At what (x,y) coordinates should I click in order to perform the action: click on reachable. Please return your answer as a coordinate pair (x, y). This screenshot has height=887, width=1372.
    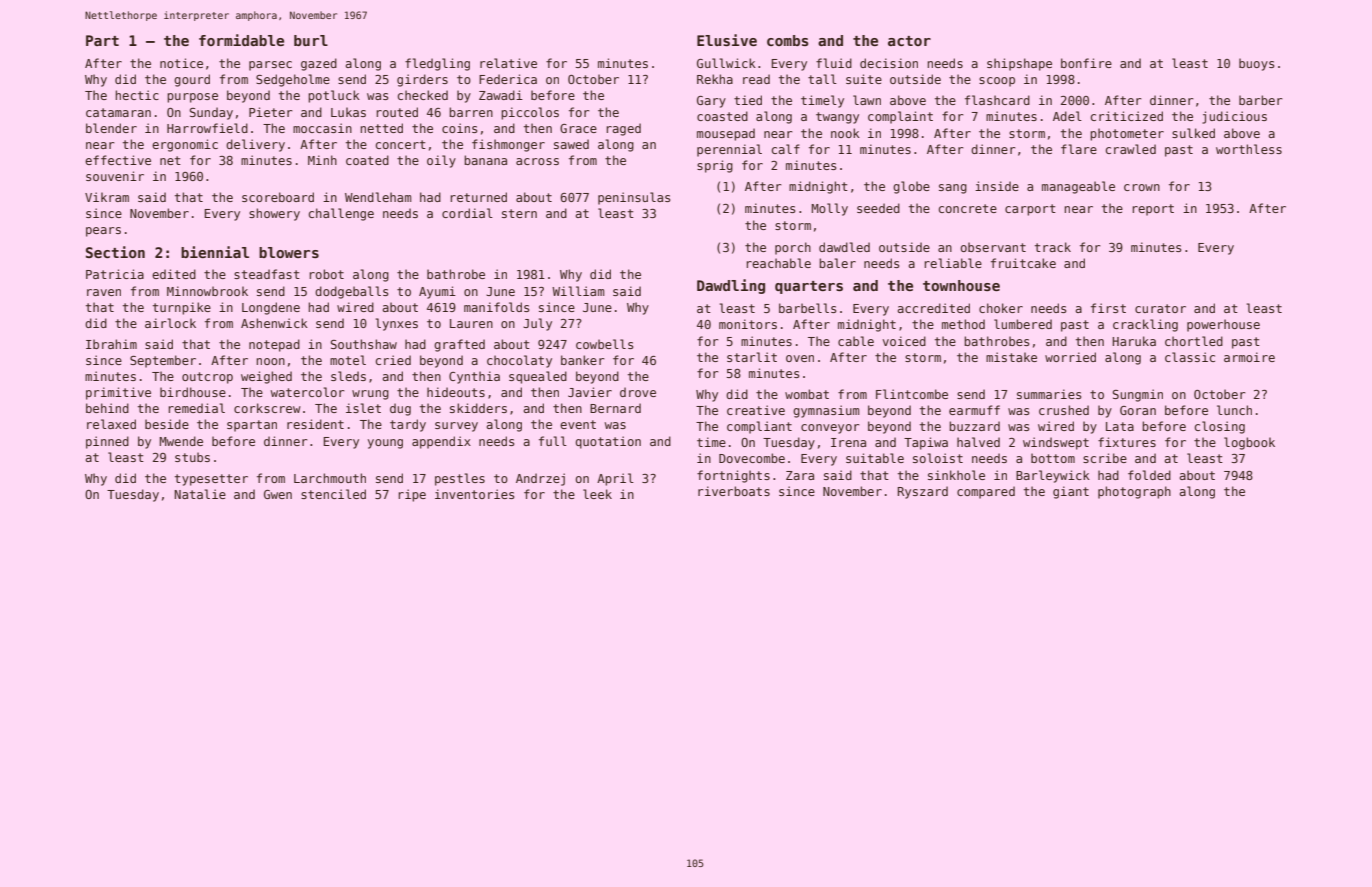
    Looking at the image, I should click on (778, 263).
